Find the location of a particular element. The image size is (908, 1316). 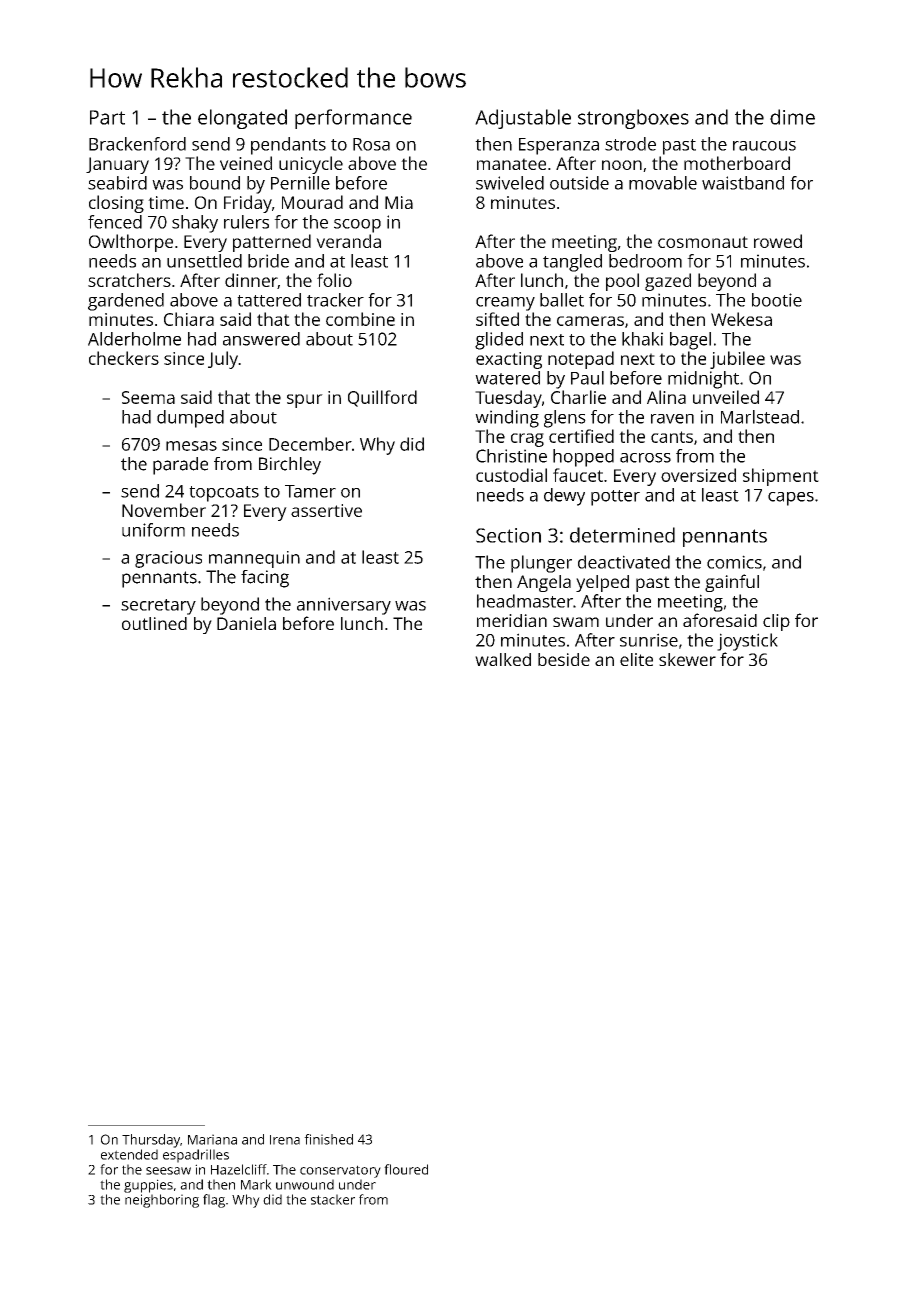

skewer is located at coordinates (687, 659).
